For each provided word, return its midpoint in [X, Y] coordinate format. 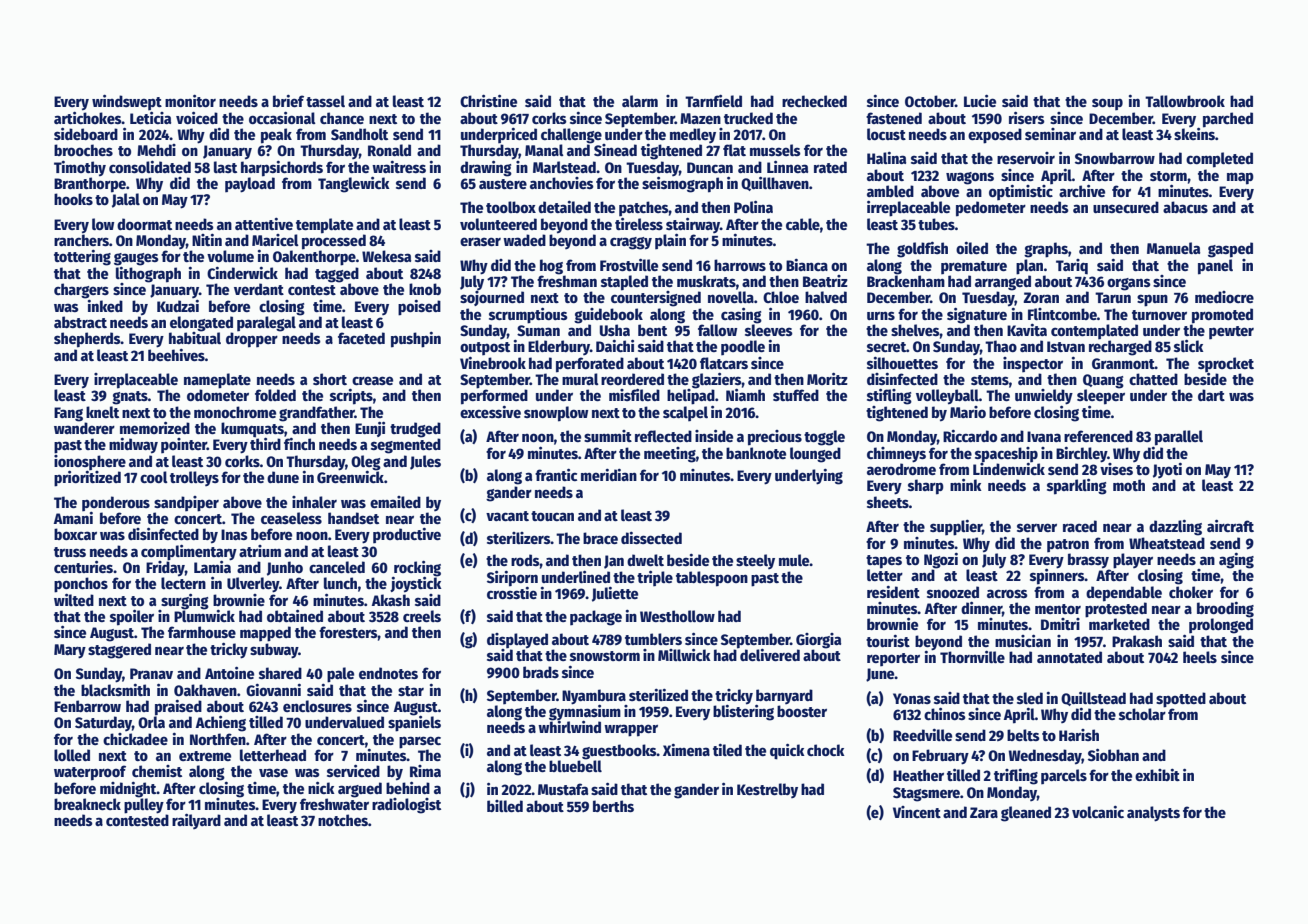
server [1037, 527]
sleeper [1101, 397]
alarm [640, 101]
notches [343, 820]
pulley [144, 806]
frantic [556, 474]
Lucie [980, 100]
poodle [743, 348]
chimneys [896, 455]
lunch [340, 583]
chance [342, 118]
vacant [507, 516]
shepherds [87, 340]
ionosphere [90, 462]
